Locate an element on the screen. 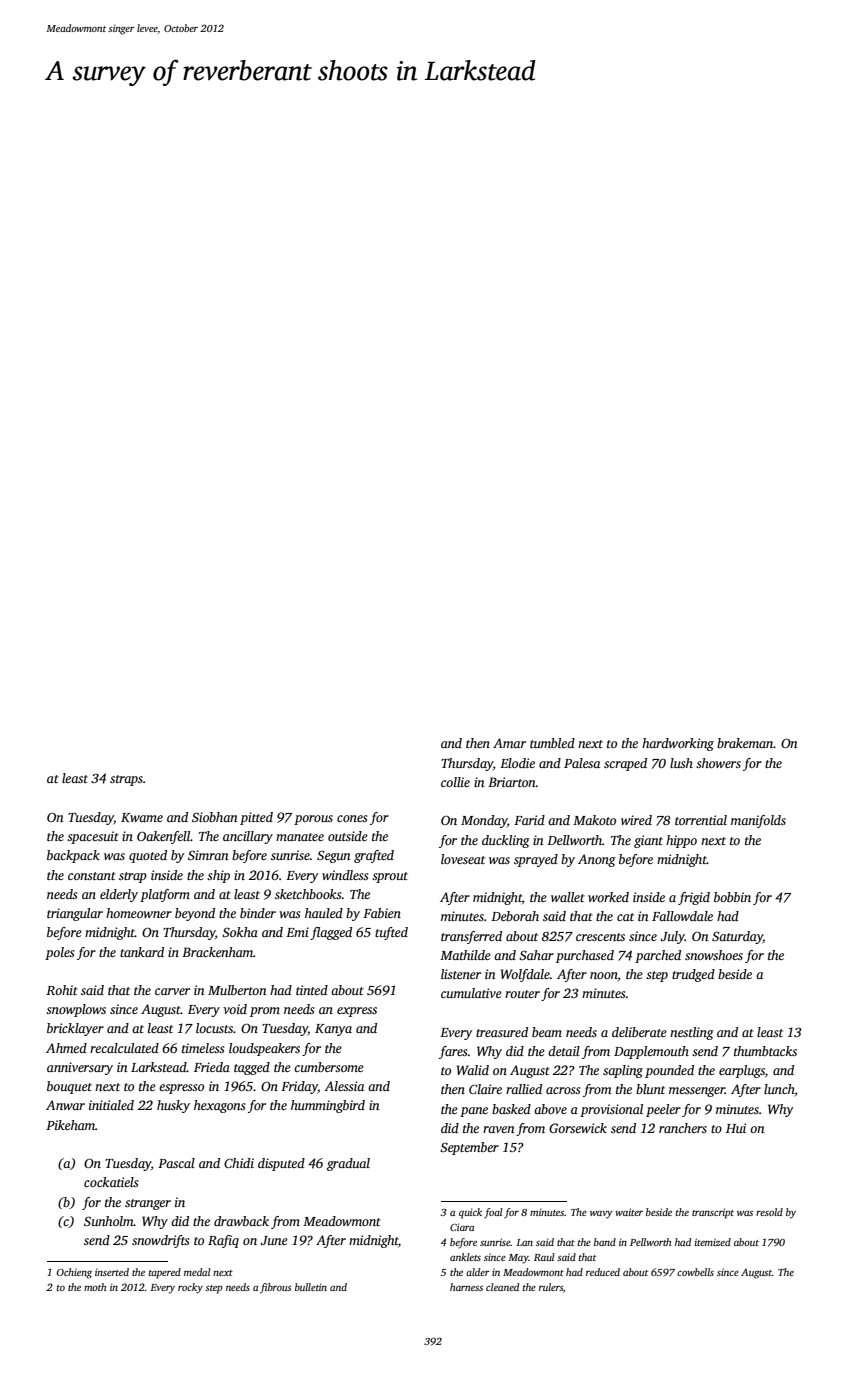  cumulative is located at coordinates (471, 993).
